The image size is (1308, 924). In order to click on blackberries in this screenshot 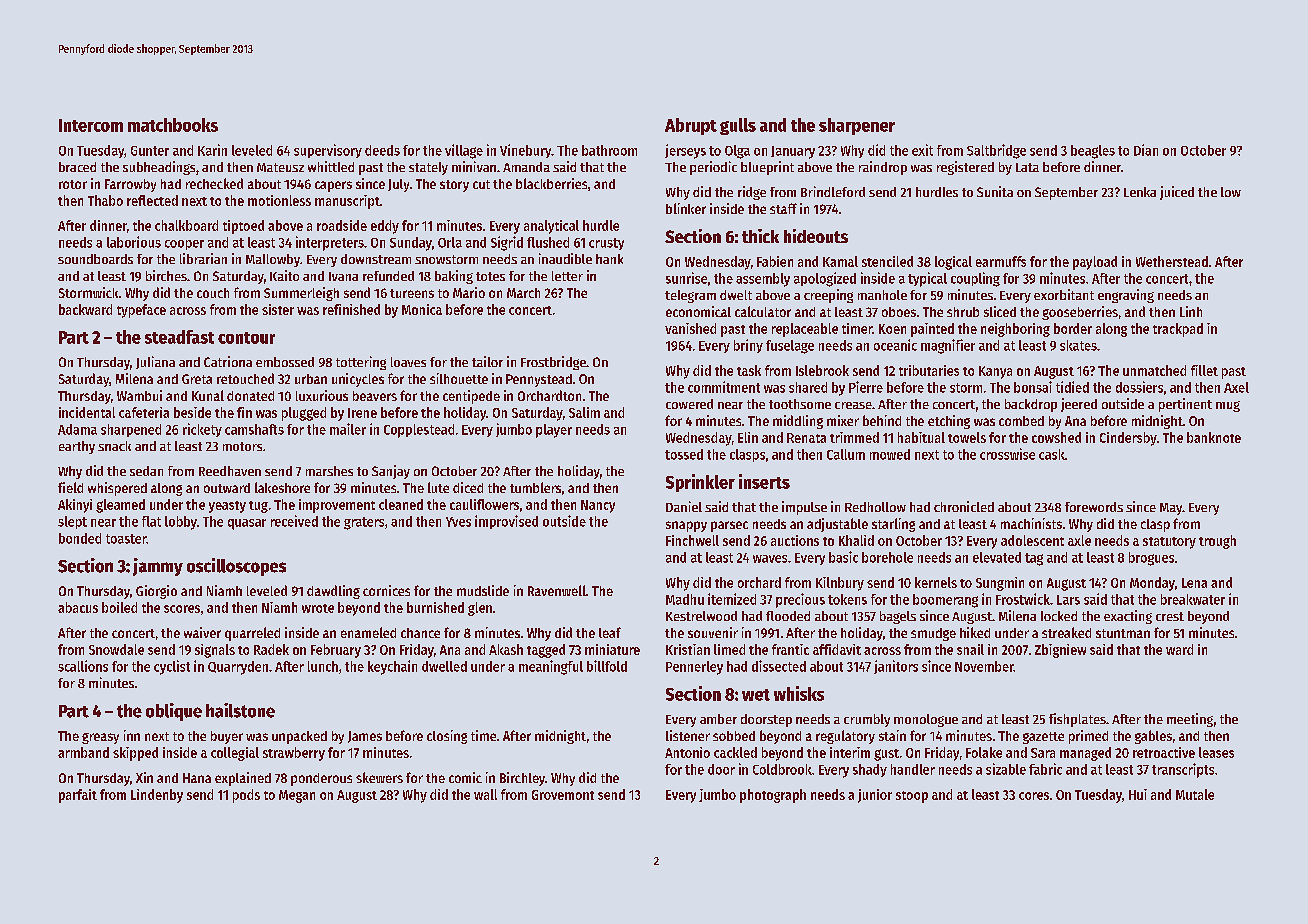, I will do `click(551, 183)`.
